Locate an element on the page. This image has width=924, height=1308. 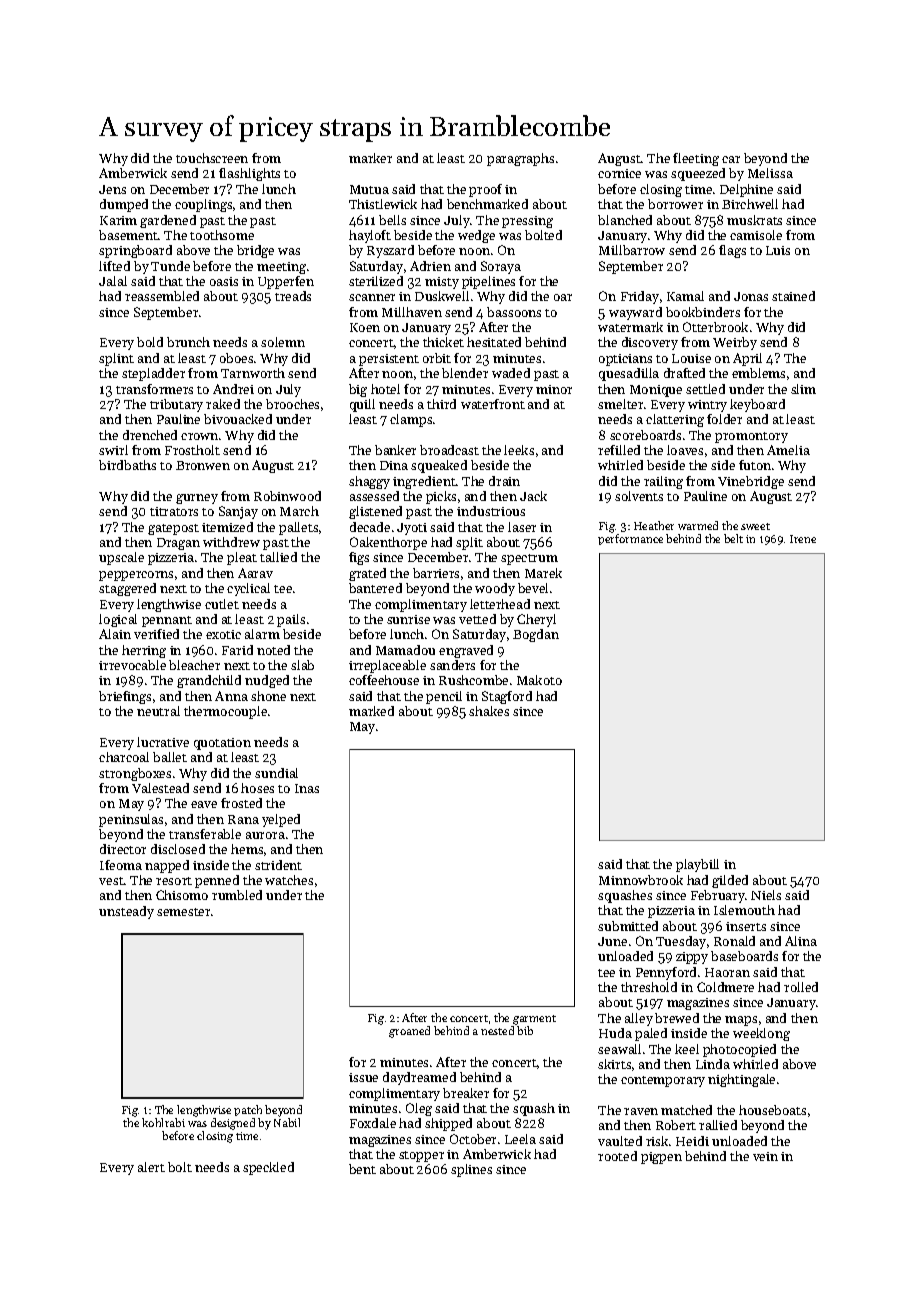
Melissa is located at coordinates (770, 173).
